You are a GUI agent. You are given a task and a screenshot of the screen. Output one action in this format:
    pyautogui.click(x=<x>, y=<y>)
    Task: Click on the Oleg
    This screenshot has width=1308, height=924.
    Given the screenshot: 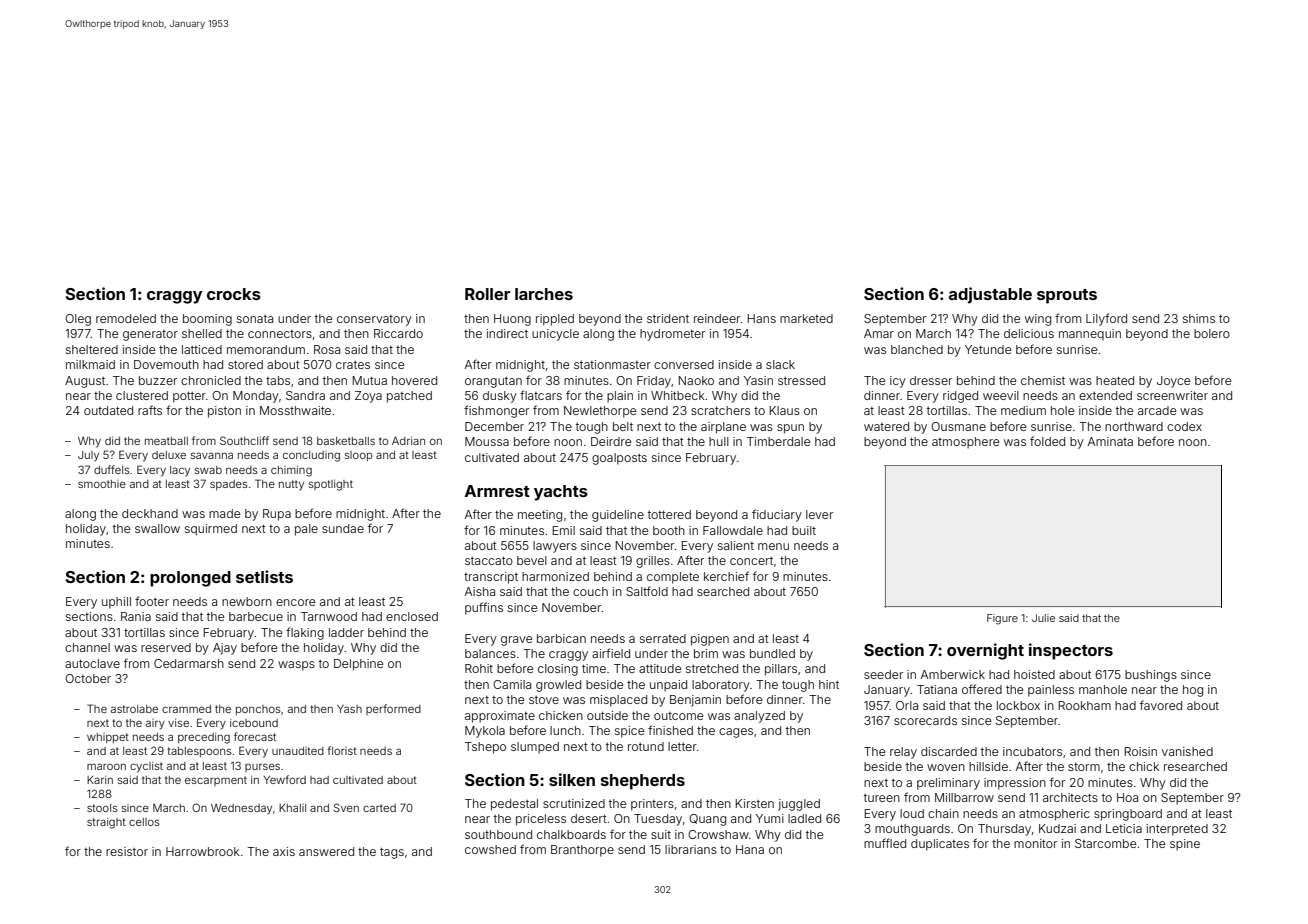 What is the action you would take?
    pyautogui.click(x=78, y=320)
